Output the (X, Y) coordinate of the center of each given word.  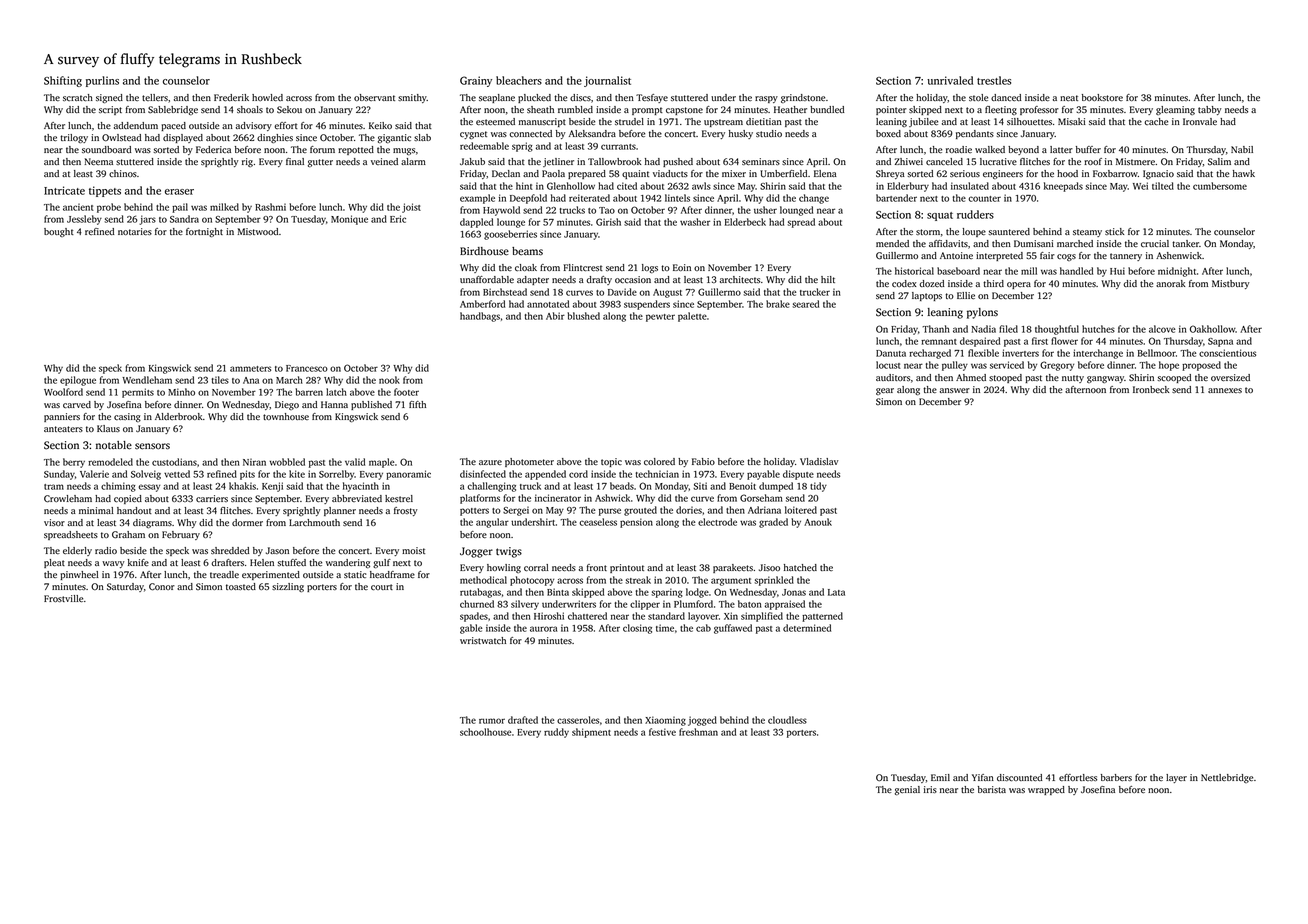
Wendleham (147, 380)
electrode (717, 522)
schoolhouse (486, 732)
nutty (1073, 379)
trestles (994, 80)
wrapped (1046, 790)
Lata (836, 592)
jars (147, 220)
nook (389, 380)
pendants (975, 134)
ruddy (556, 733)
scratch (78, 98)
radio (106, 550)
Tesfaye (652, 98)
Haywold (501, 211)
